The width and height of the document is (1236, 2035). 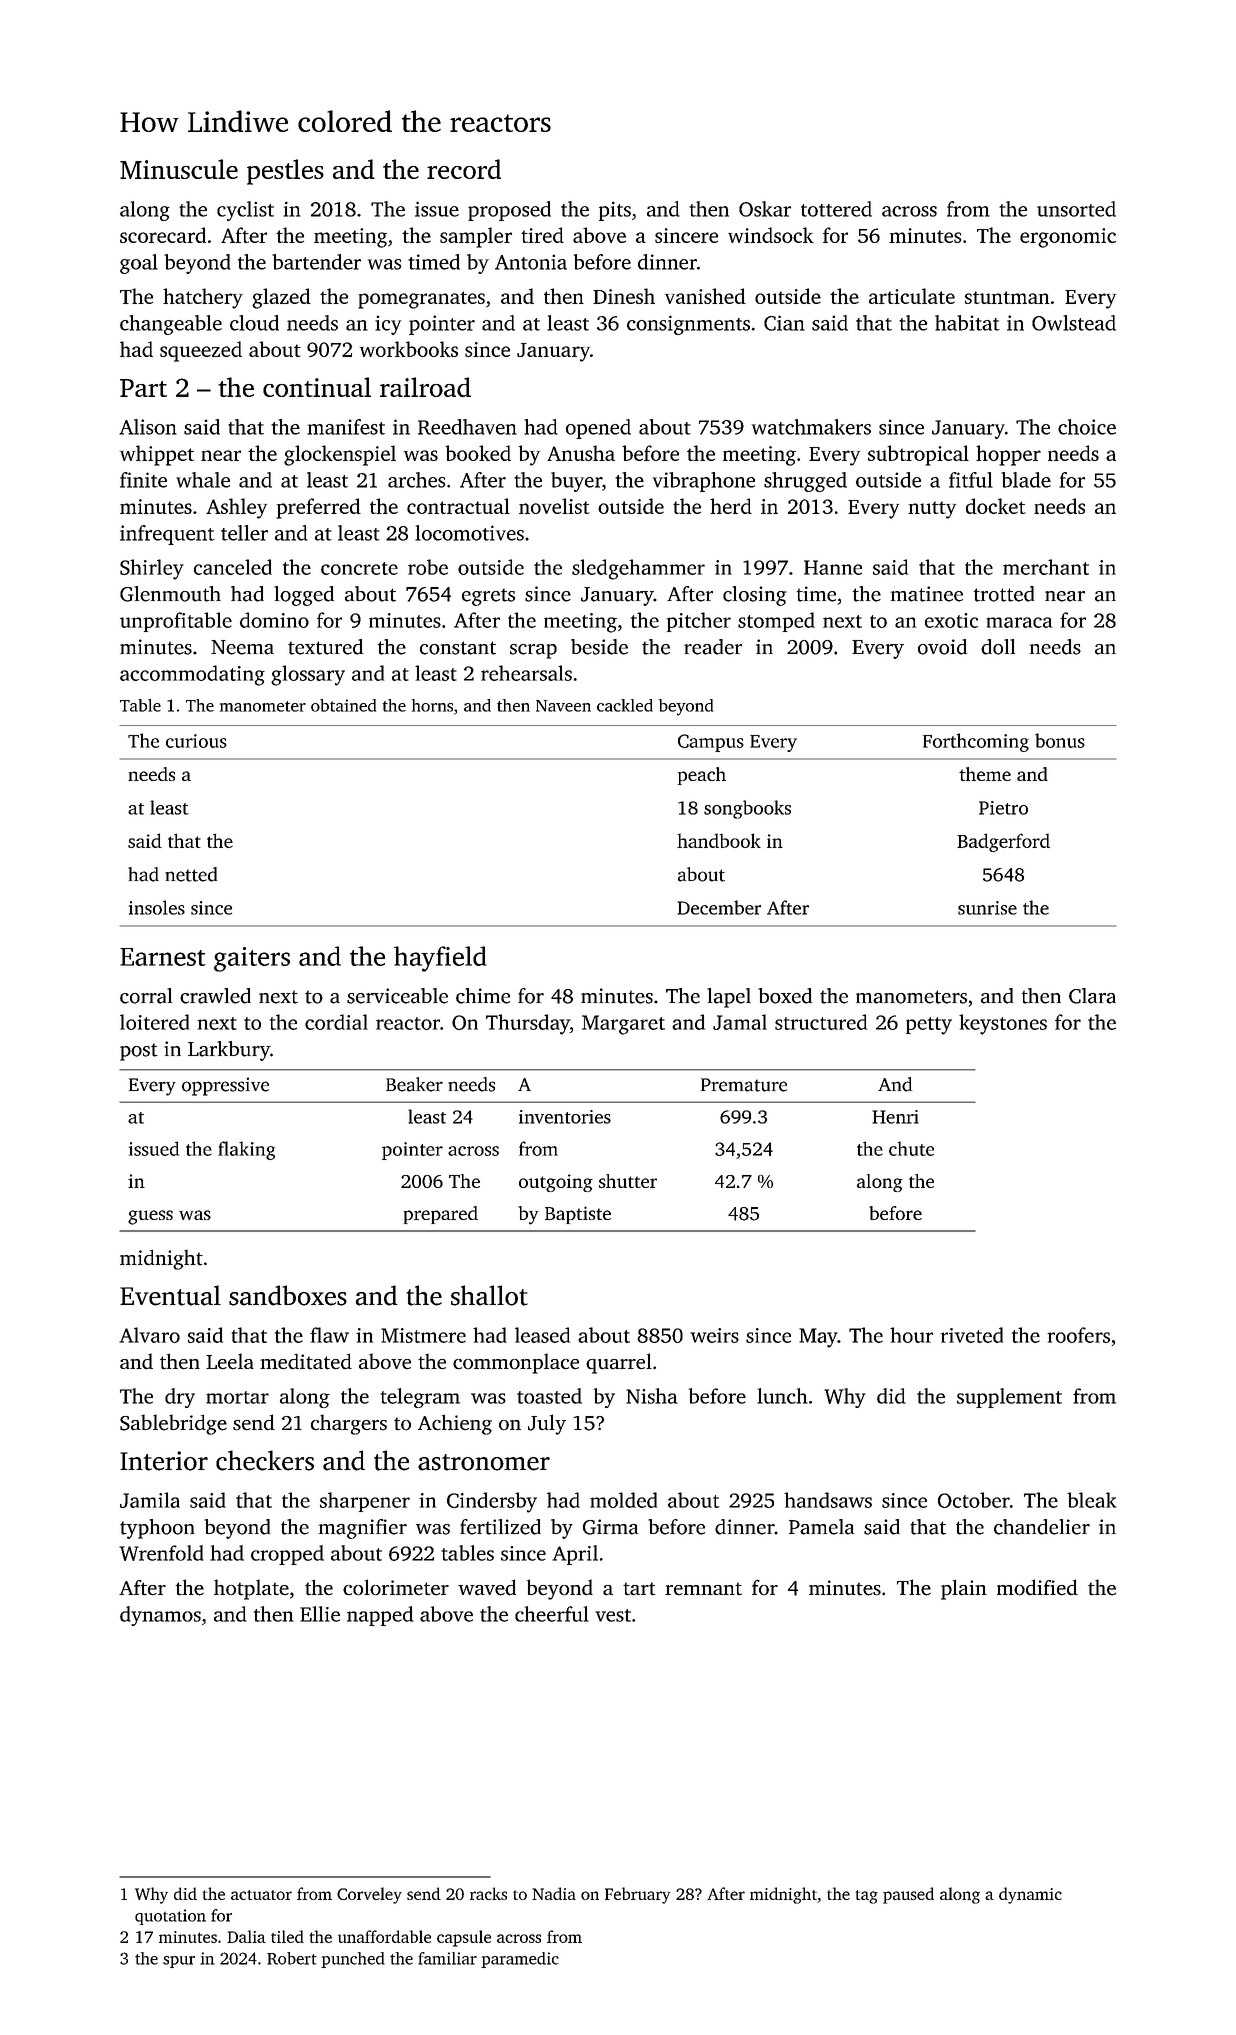 I want to click on Wrenfold, so click(x=161, y=1553).
